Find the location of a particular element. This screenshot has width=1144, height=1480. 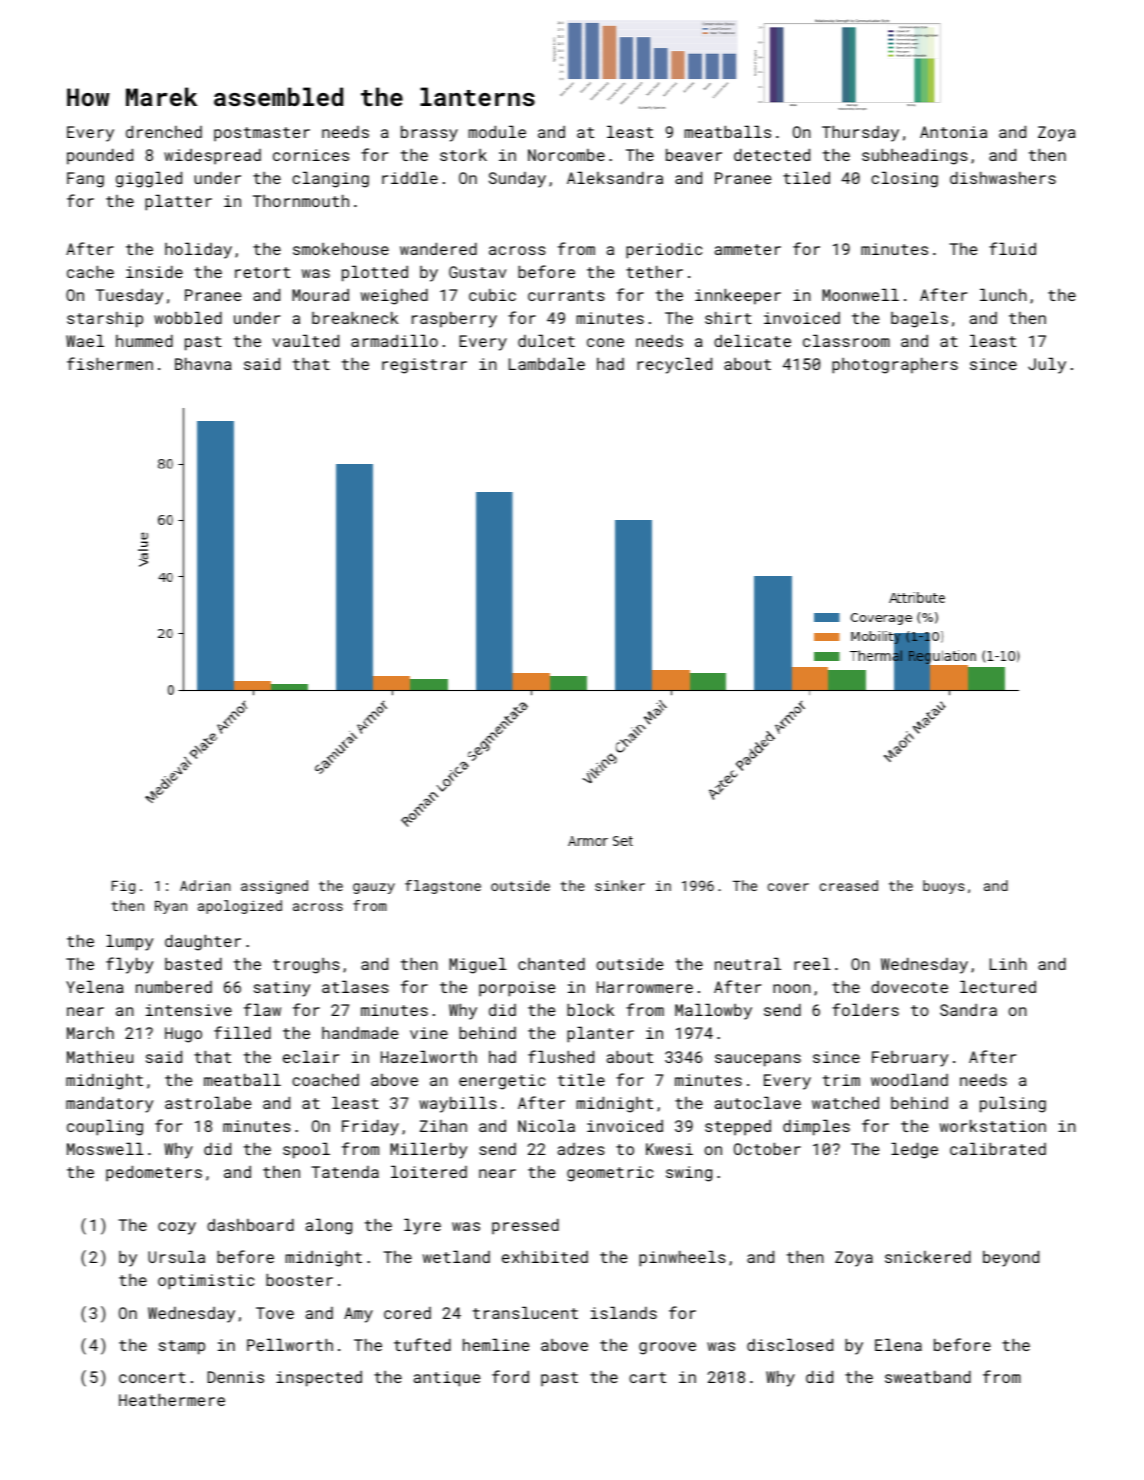

tiled is located at coordinates (806, 177).
